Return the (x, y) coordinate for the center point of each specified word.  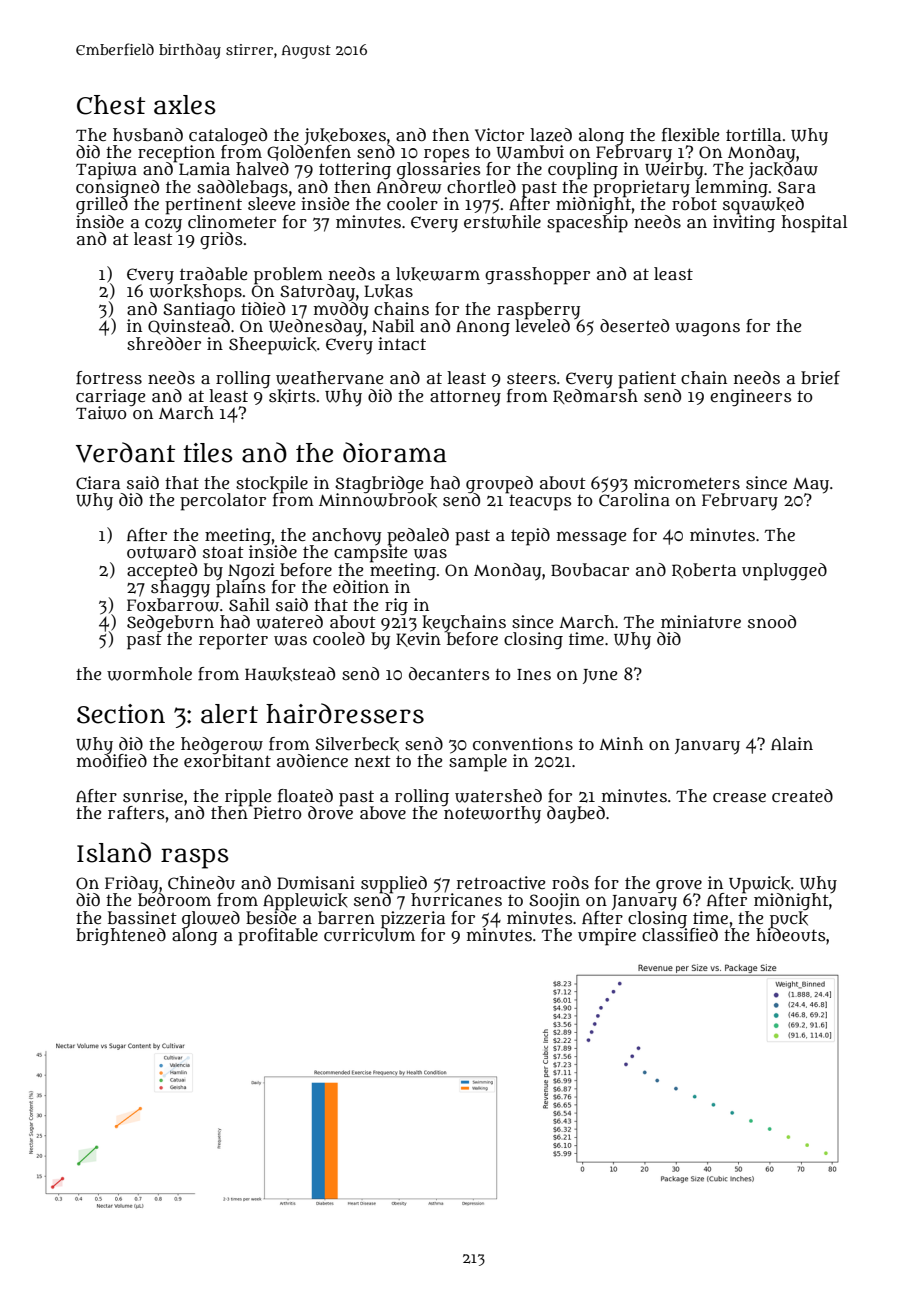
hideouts (791, 935)
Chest (111, 105)
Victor (499, 134)
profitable (278, 937)
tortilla (753, 134)
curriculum (369, 935)
